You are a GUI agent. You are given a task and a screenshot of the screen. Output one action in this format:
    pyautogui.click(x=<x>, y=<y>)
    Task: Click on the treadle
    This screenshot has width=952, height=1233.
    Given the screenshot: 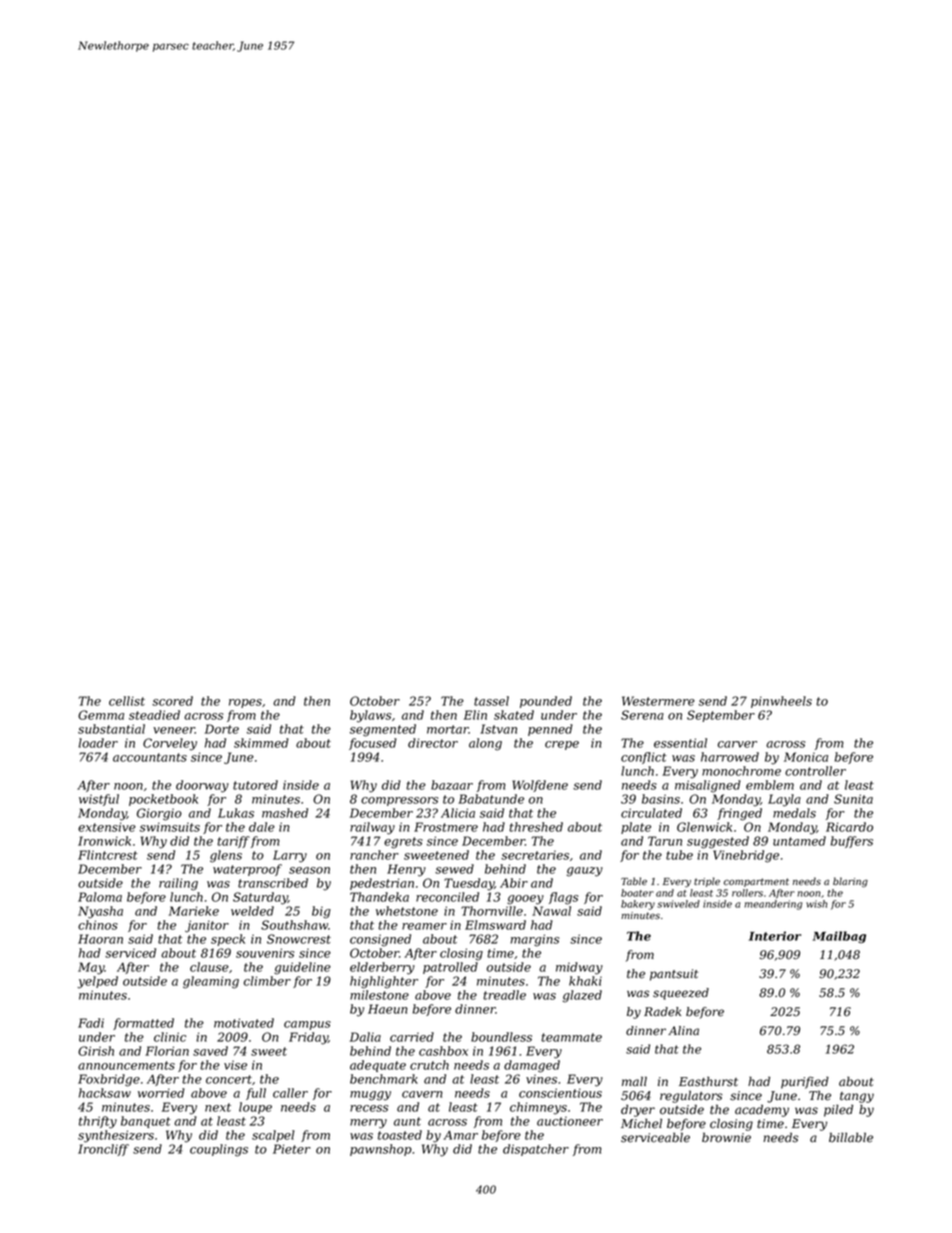 What is the action you would take?
    pyautogui.click(x=504, y=995)
